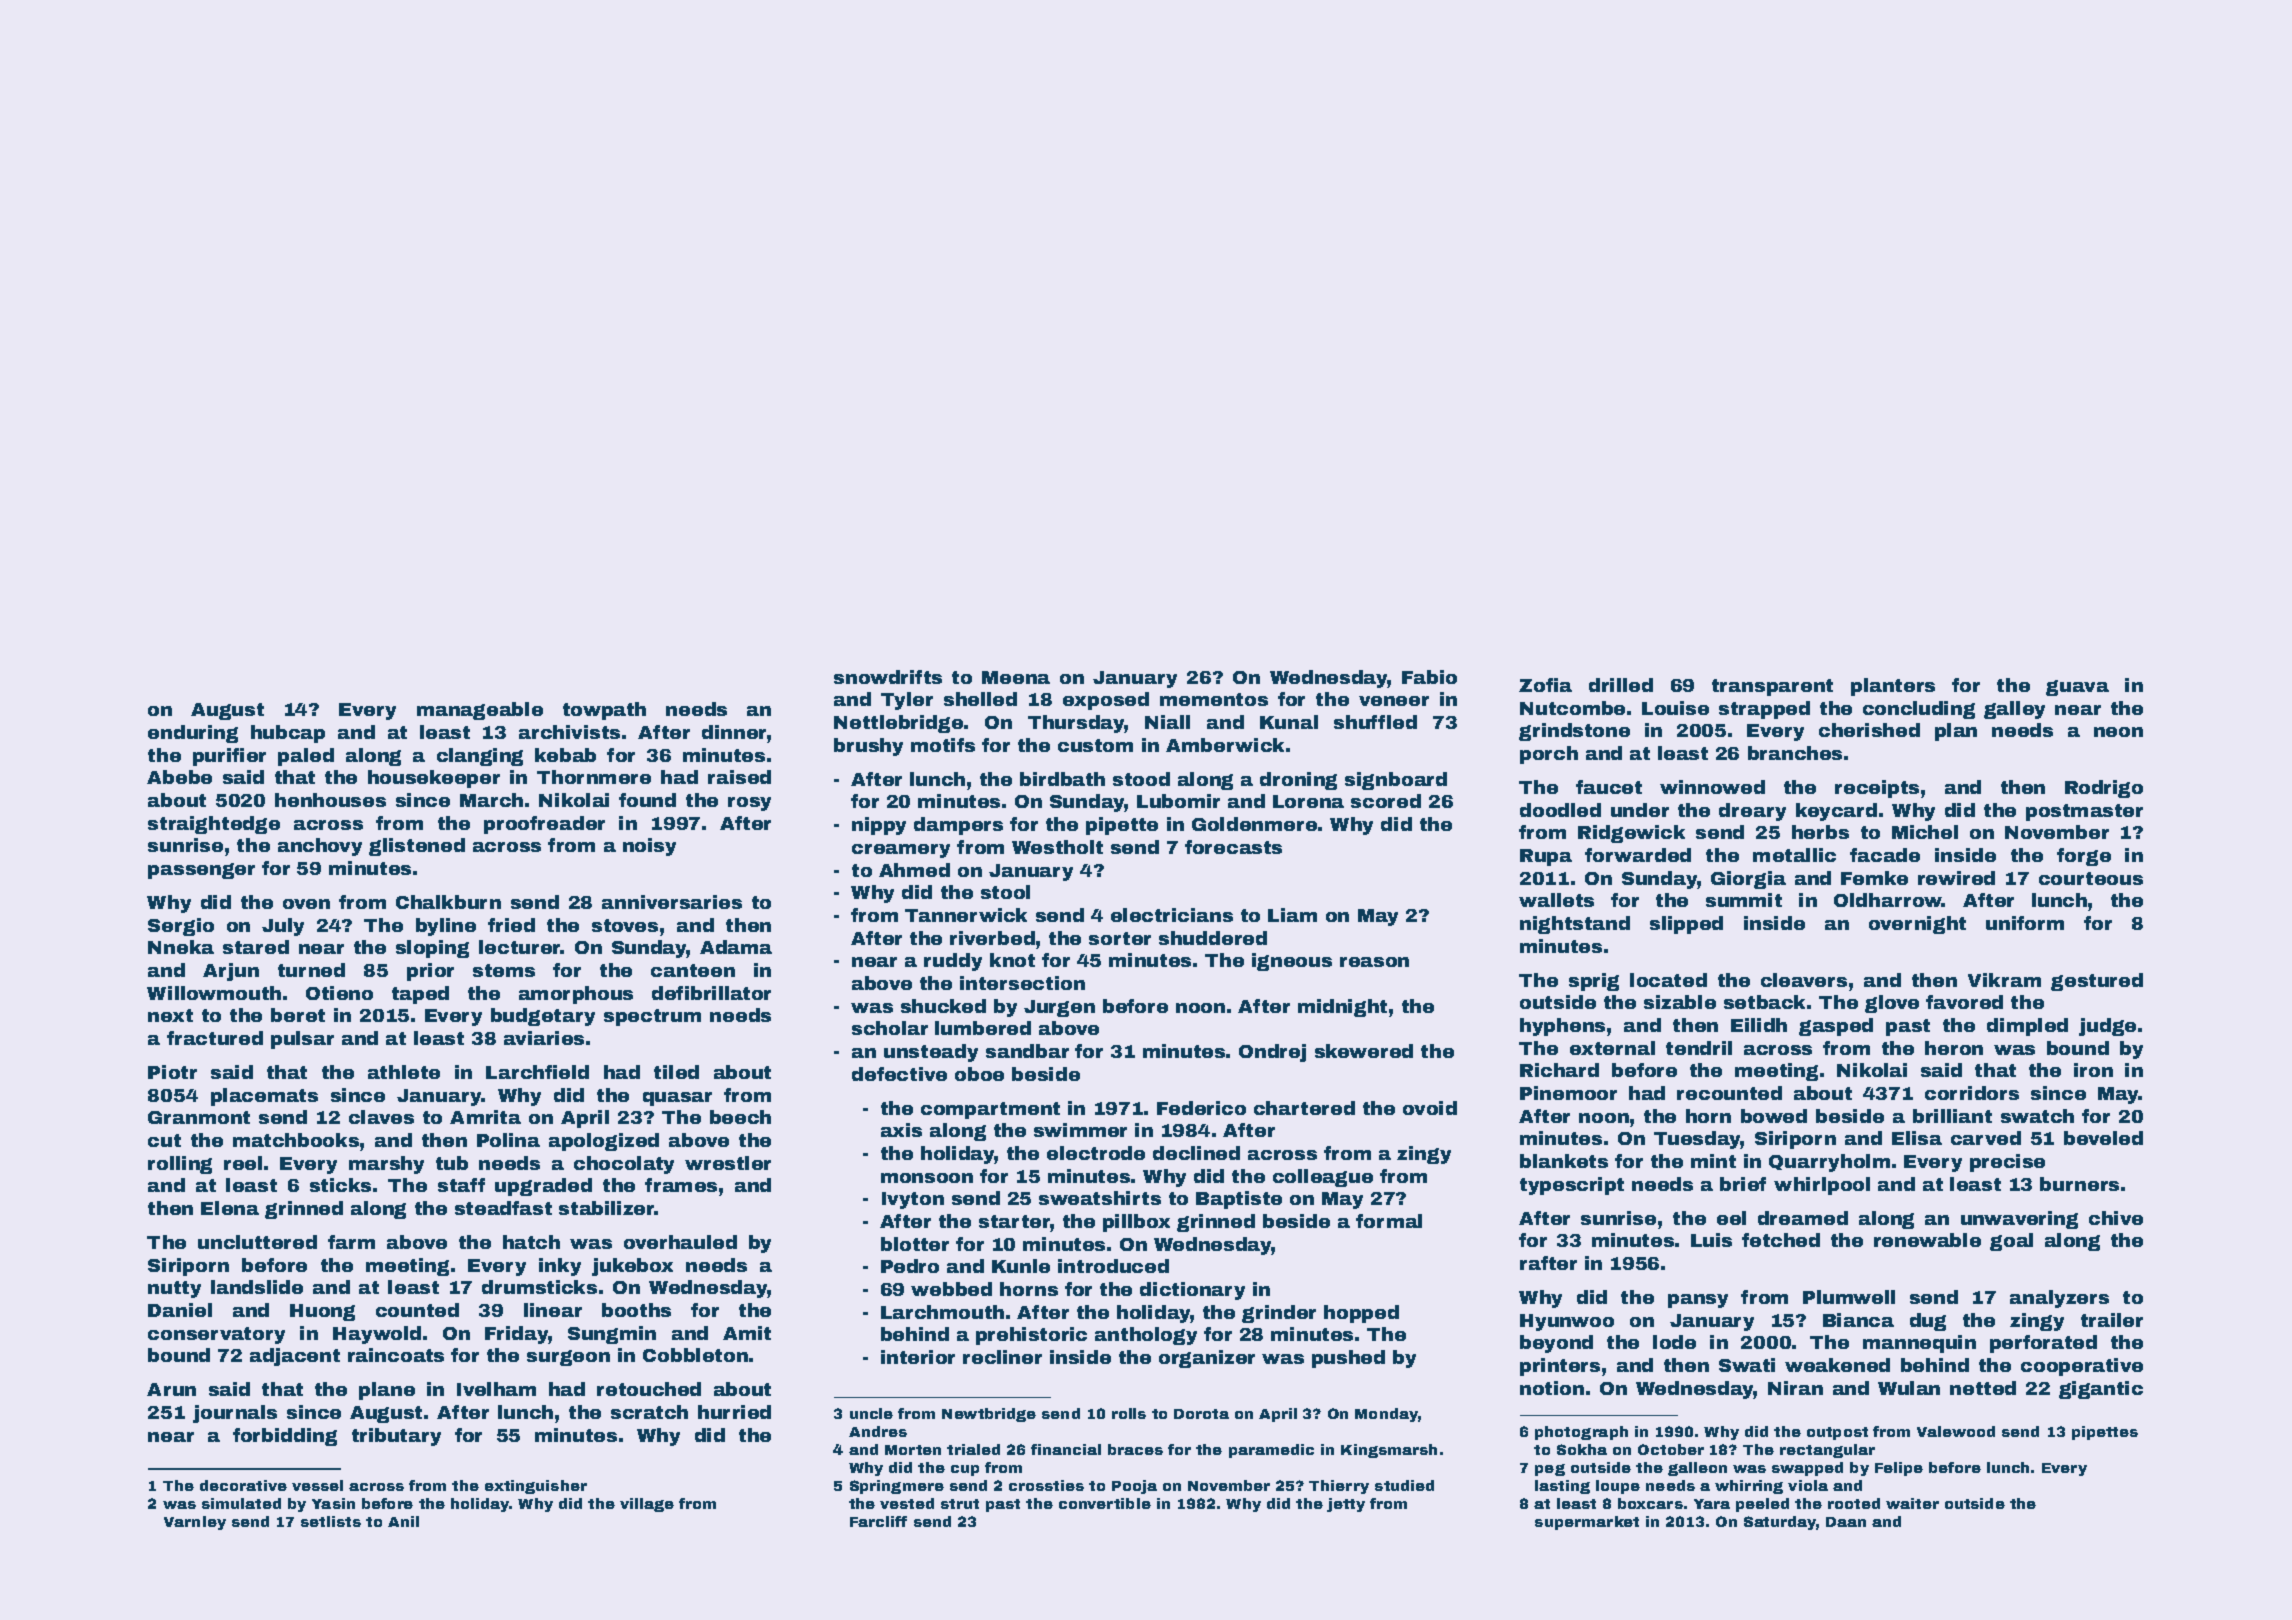 The width and height of the document is (2292, 1620). Describe the element at coordinates (879, 826) in the document. I see `nippy` at that location.
